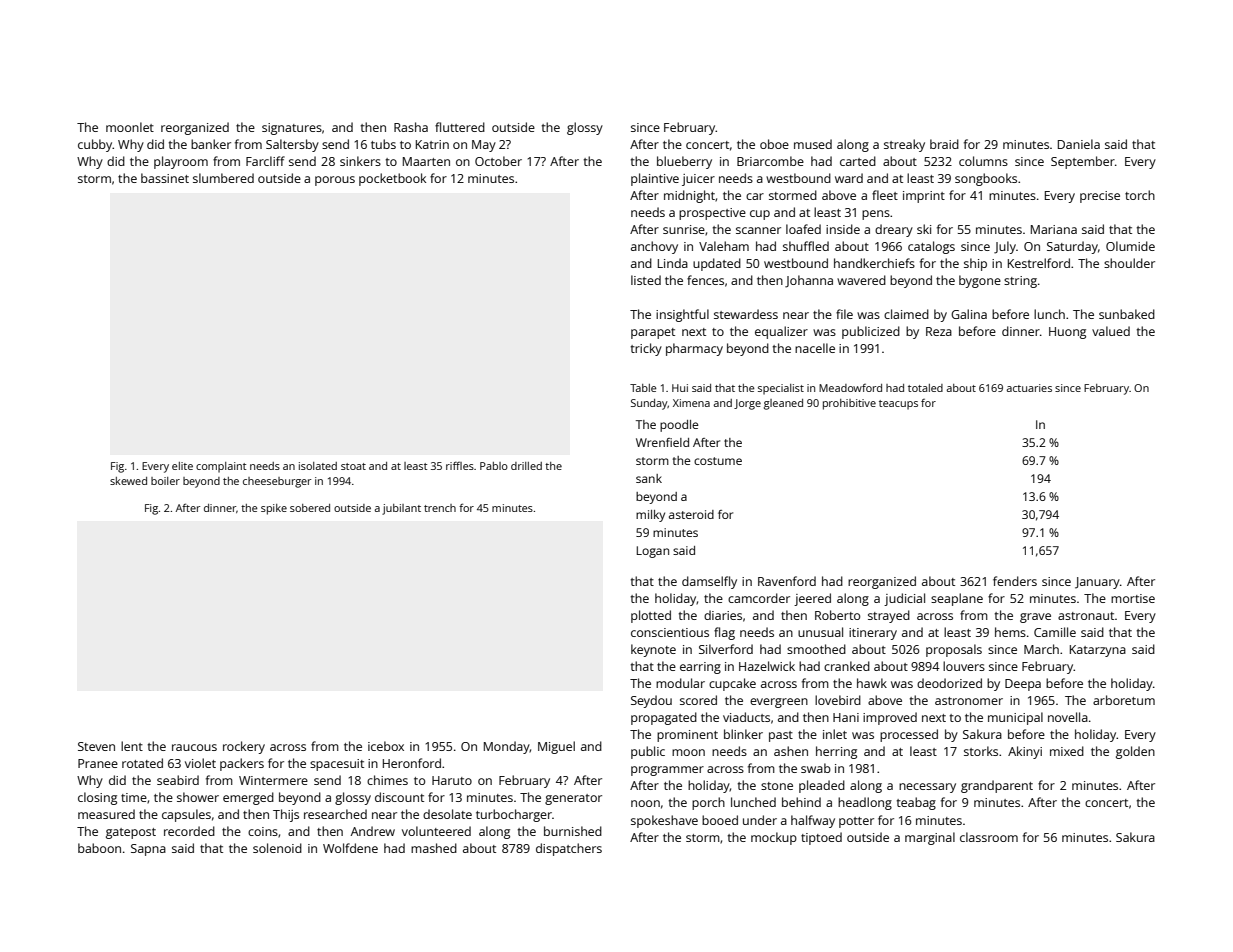  I want to click on Briarcombe, so click(770, 161).
